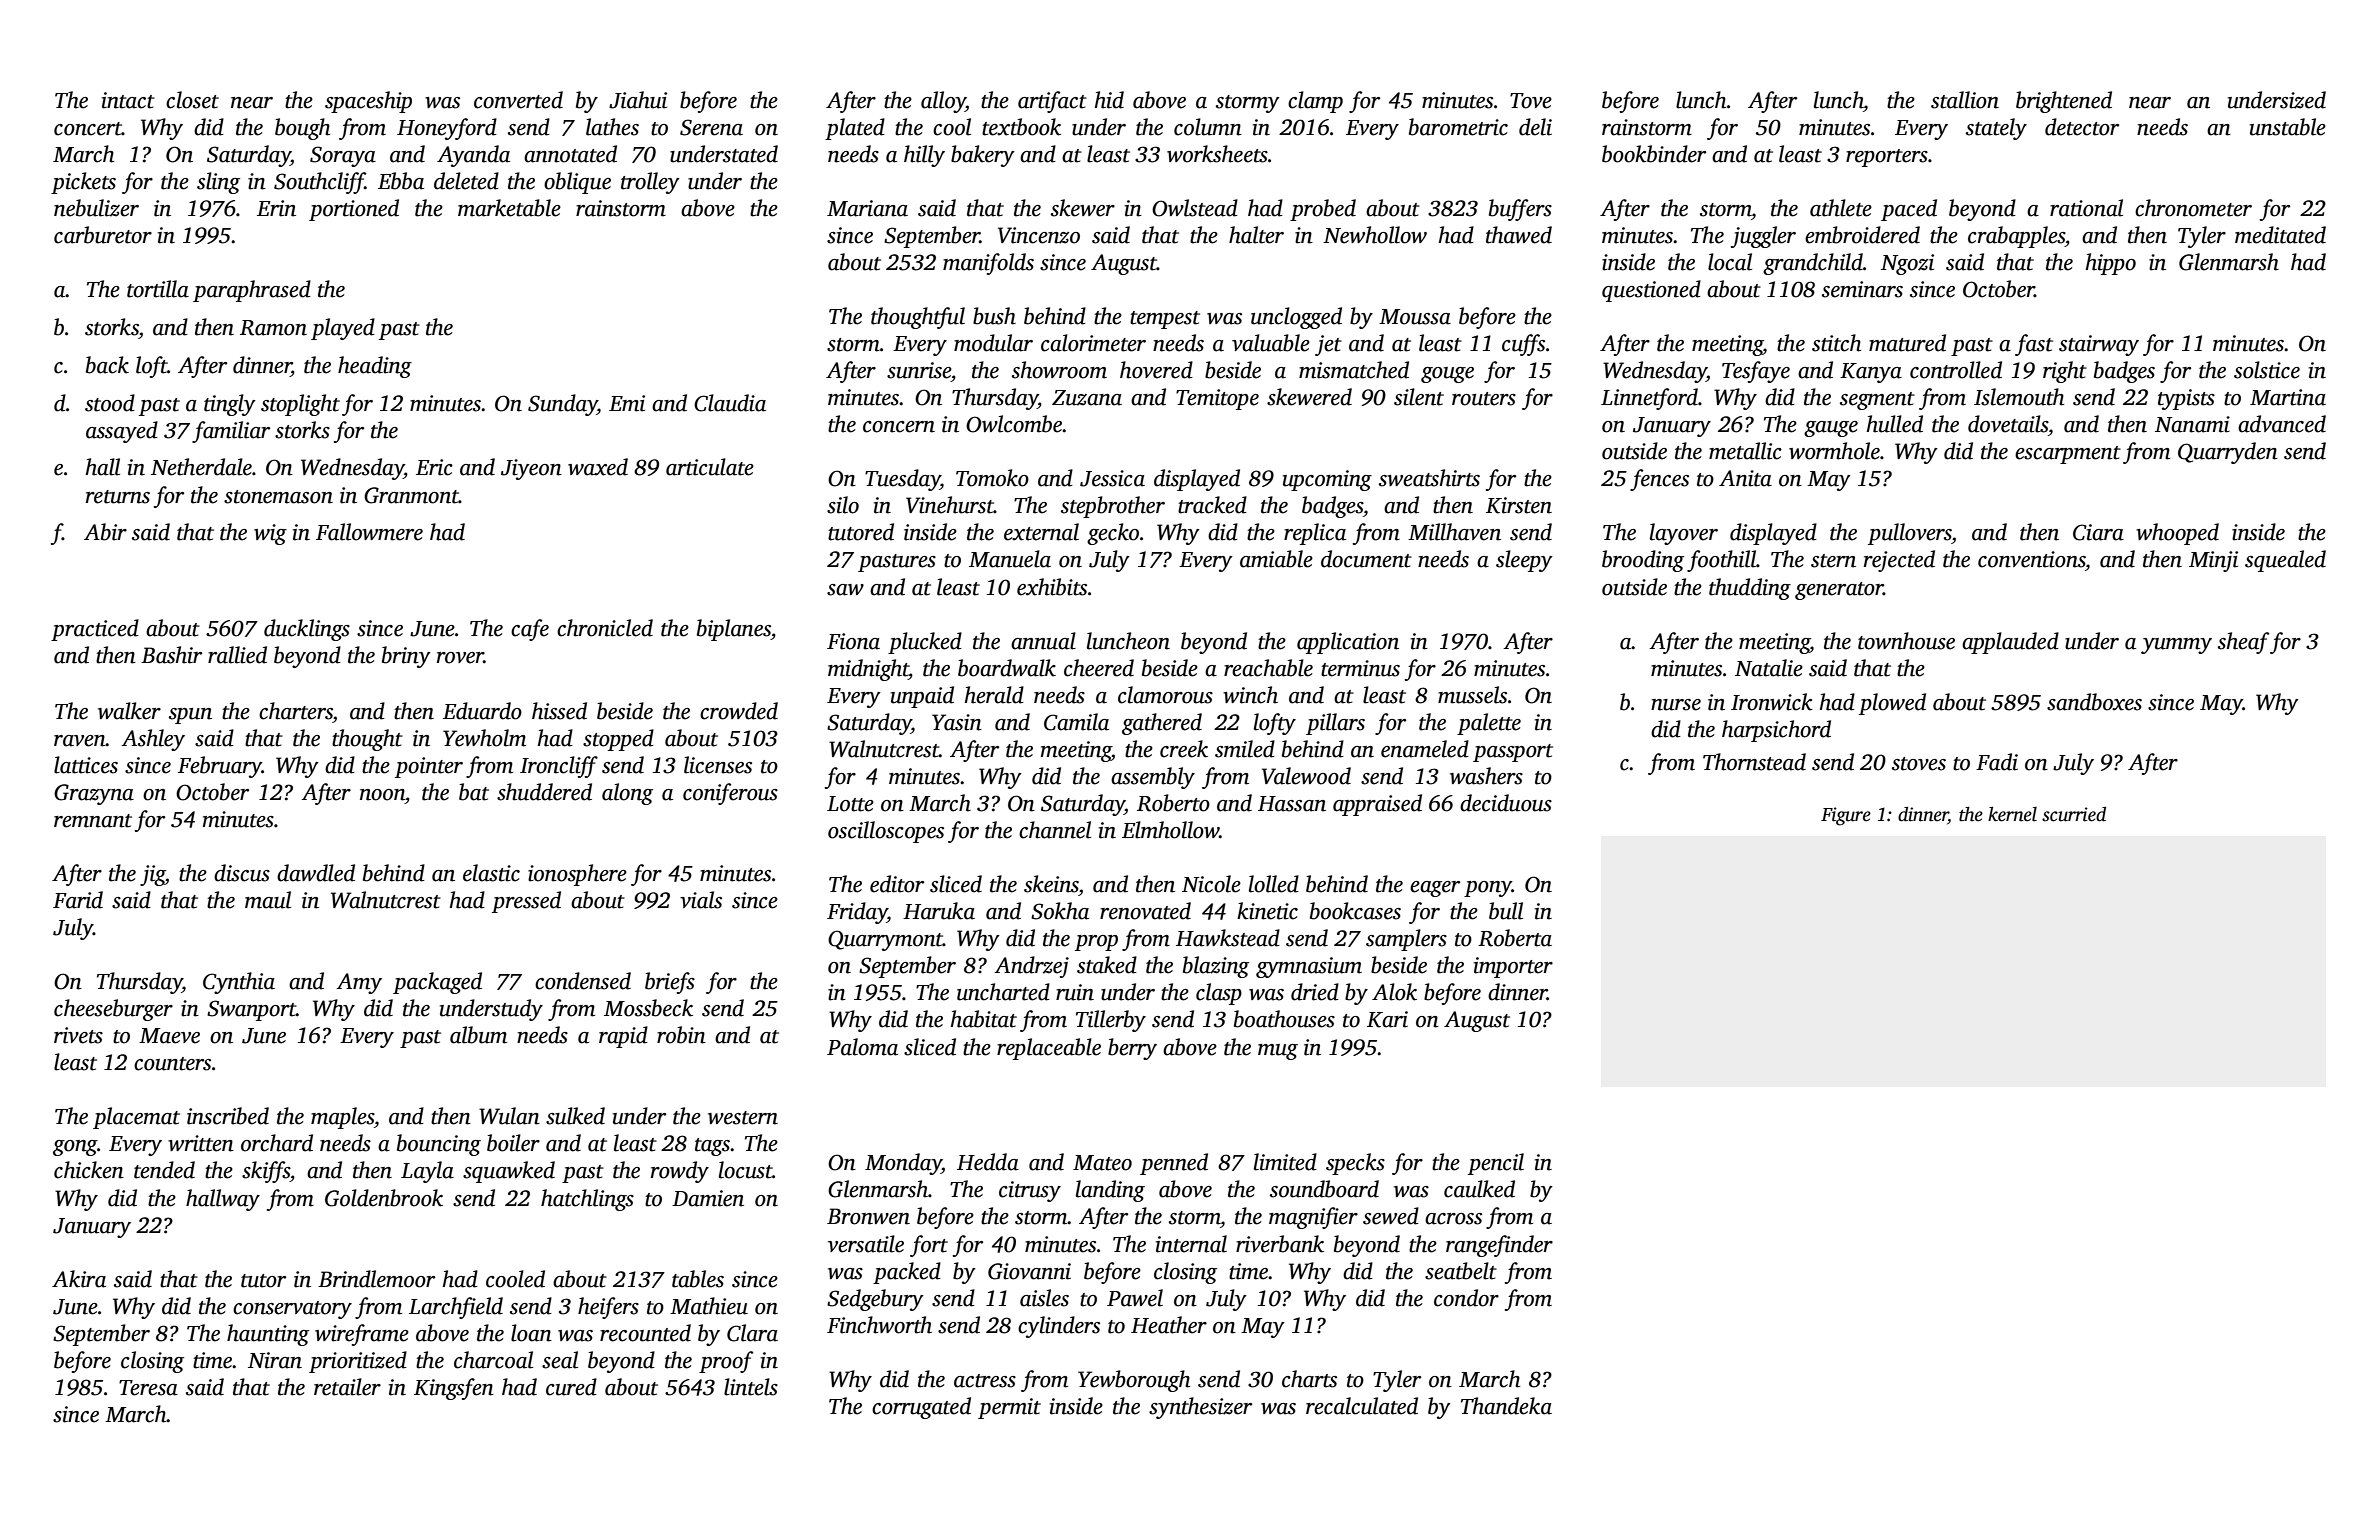 Image resolution: width=2380 pixels, height=1540 pixels. Describe the element at coordinates (2288, 127) in the screenshot. I see `unstable` at that location.
